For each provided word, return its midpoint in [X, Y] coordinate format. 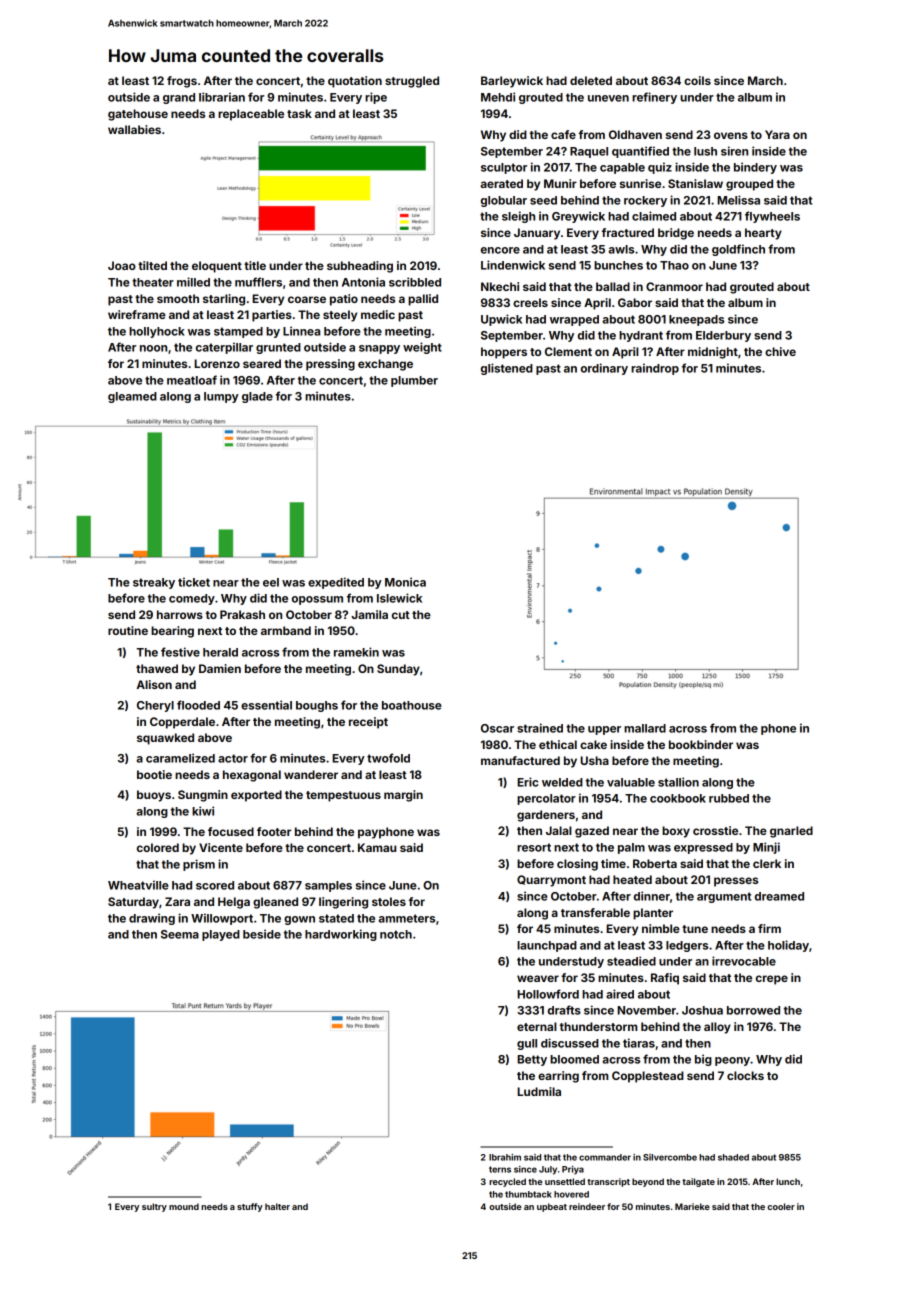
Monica [405, 582]
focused [231, 831]
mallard [645, 728]
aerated [501, 183]
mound [184, 1206]
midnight [713, 353]
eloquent [217, 267]
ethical [558, 744]
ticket [194, 582]
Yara [777, 134]
